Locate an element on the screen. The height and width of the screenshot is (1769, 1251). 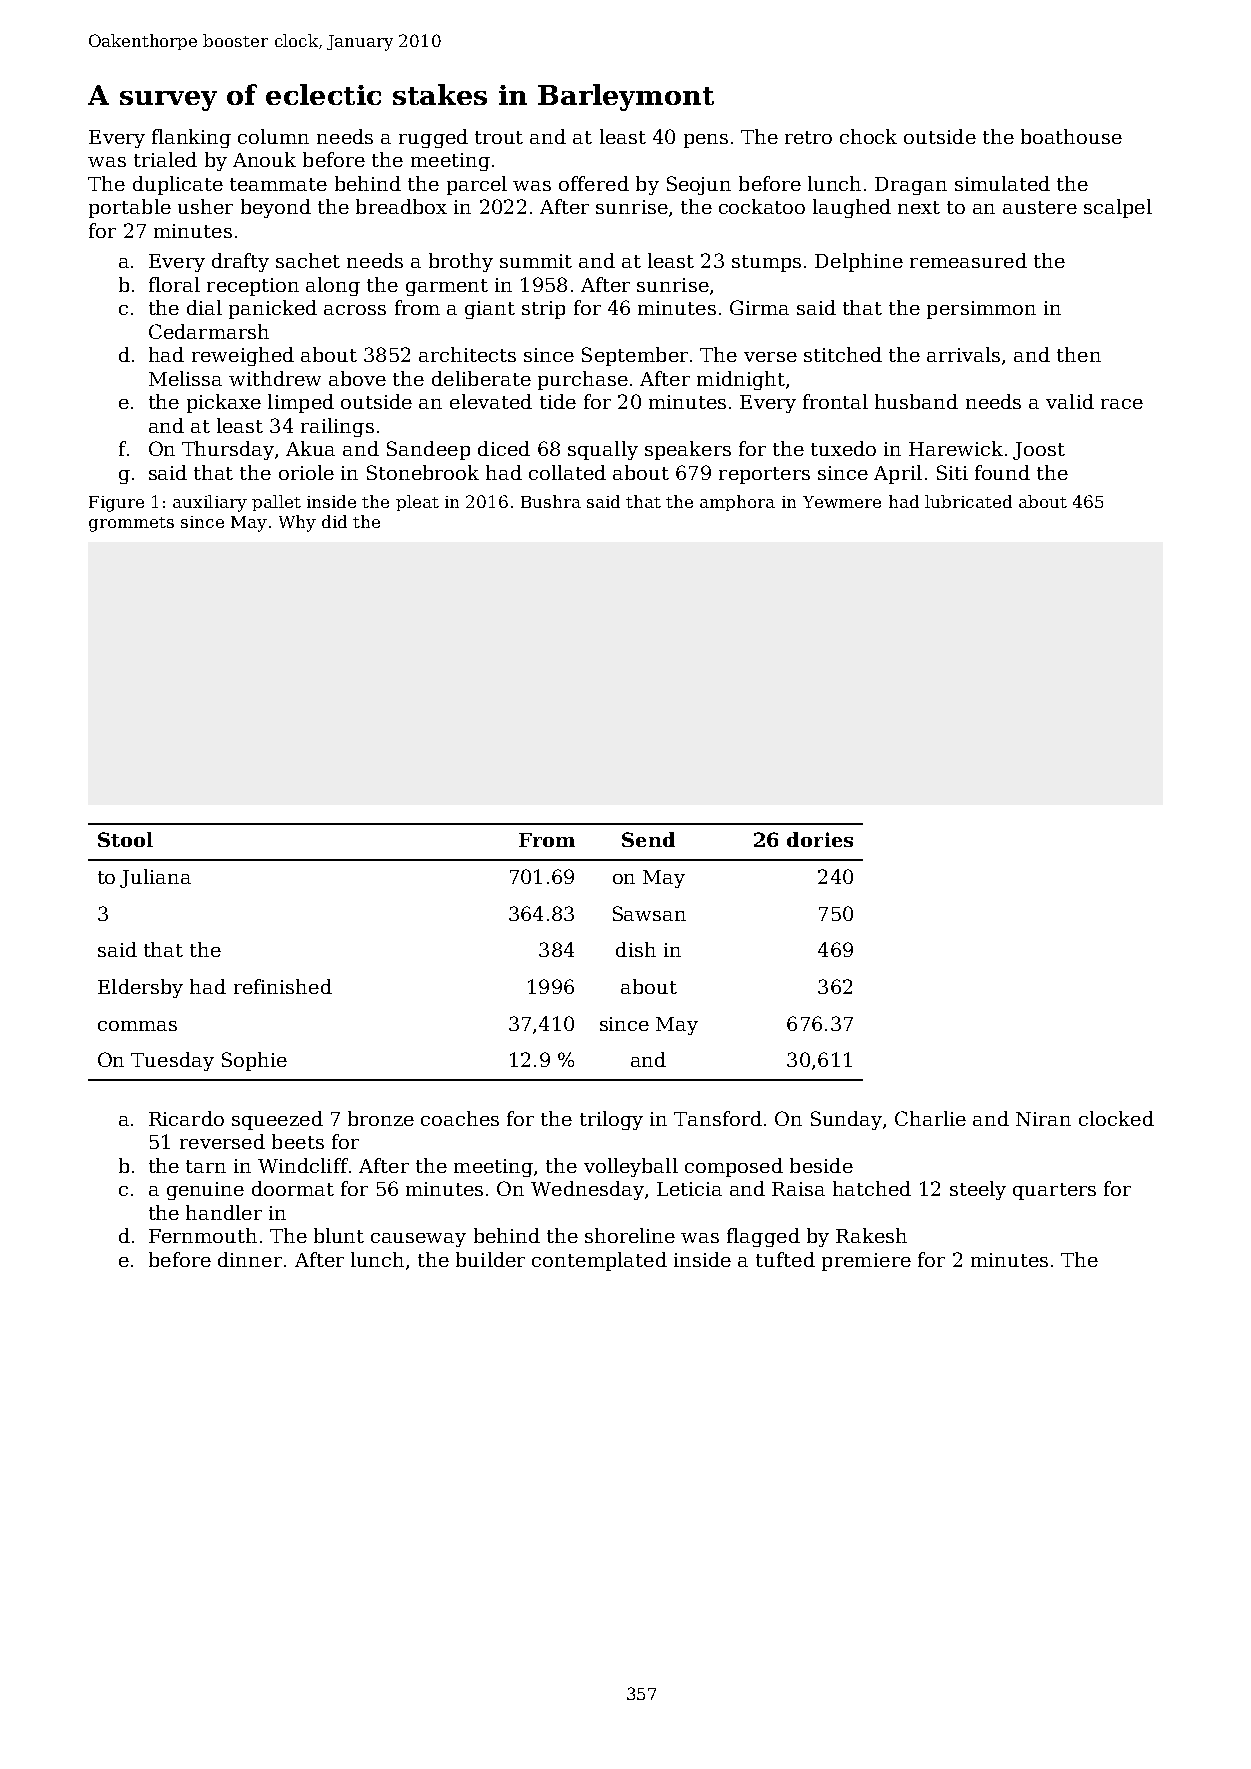
column is located at coordinates (273, 136).
